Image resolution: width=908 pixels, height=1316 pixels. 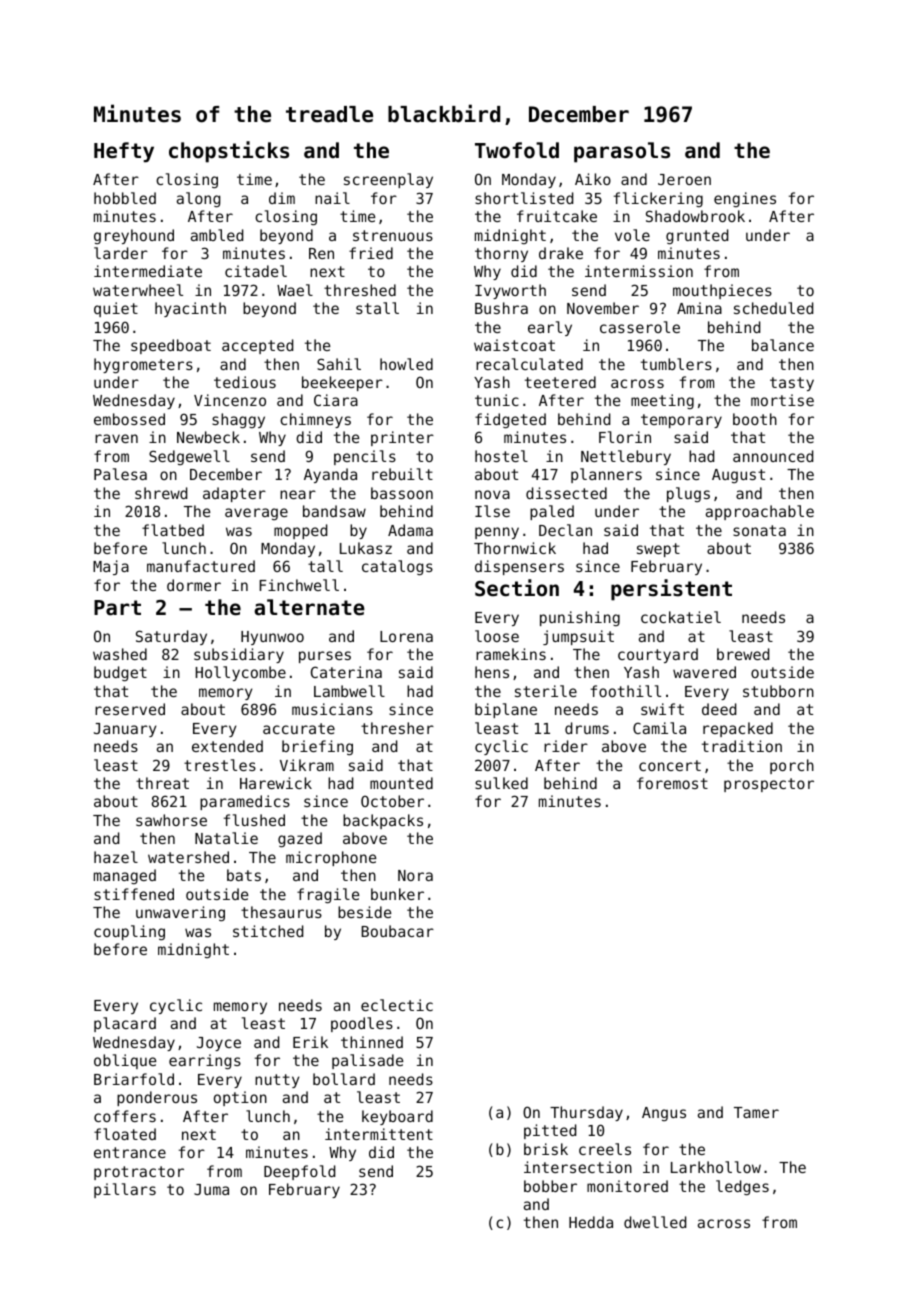 I want to click on Ivyworth, so click(x=510, y=291).
